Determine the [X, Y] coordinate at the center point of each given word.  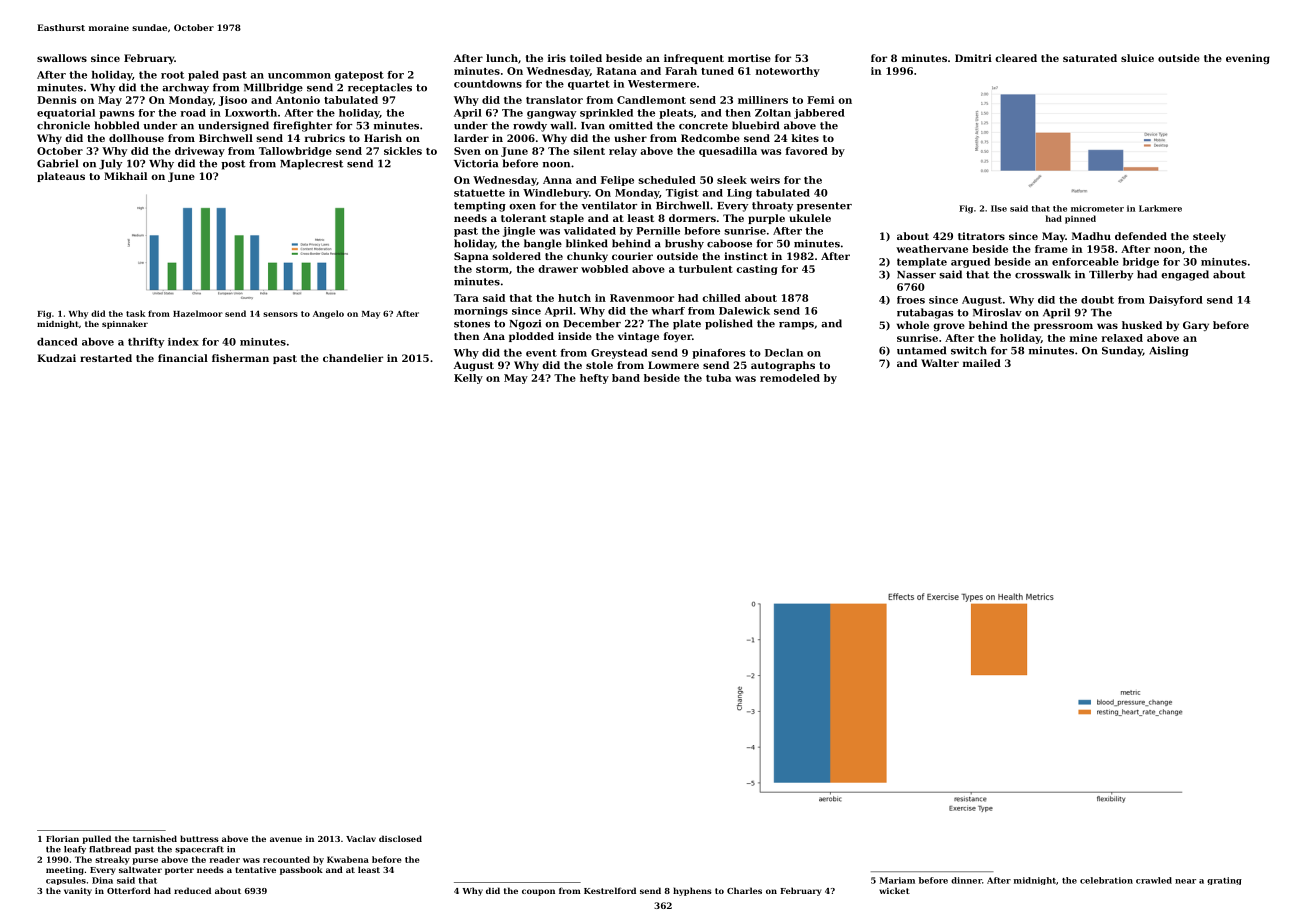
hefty [594, 379]
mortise [749, 58]
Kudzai [56, 358]
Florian [62, 838]
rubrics [325, 138]
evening [1248, 59]
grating [1224, 881]
